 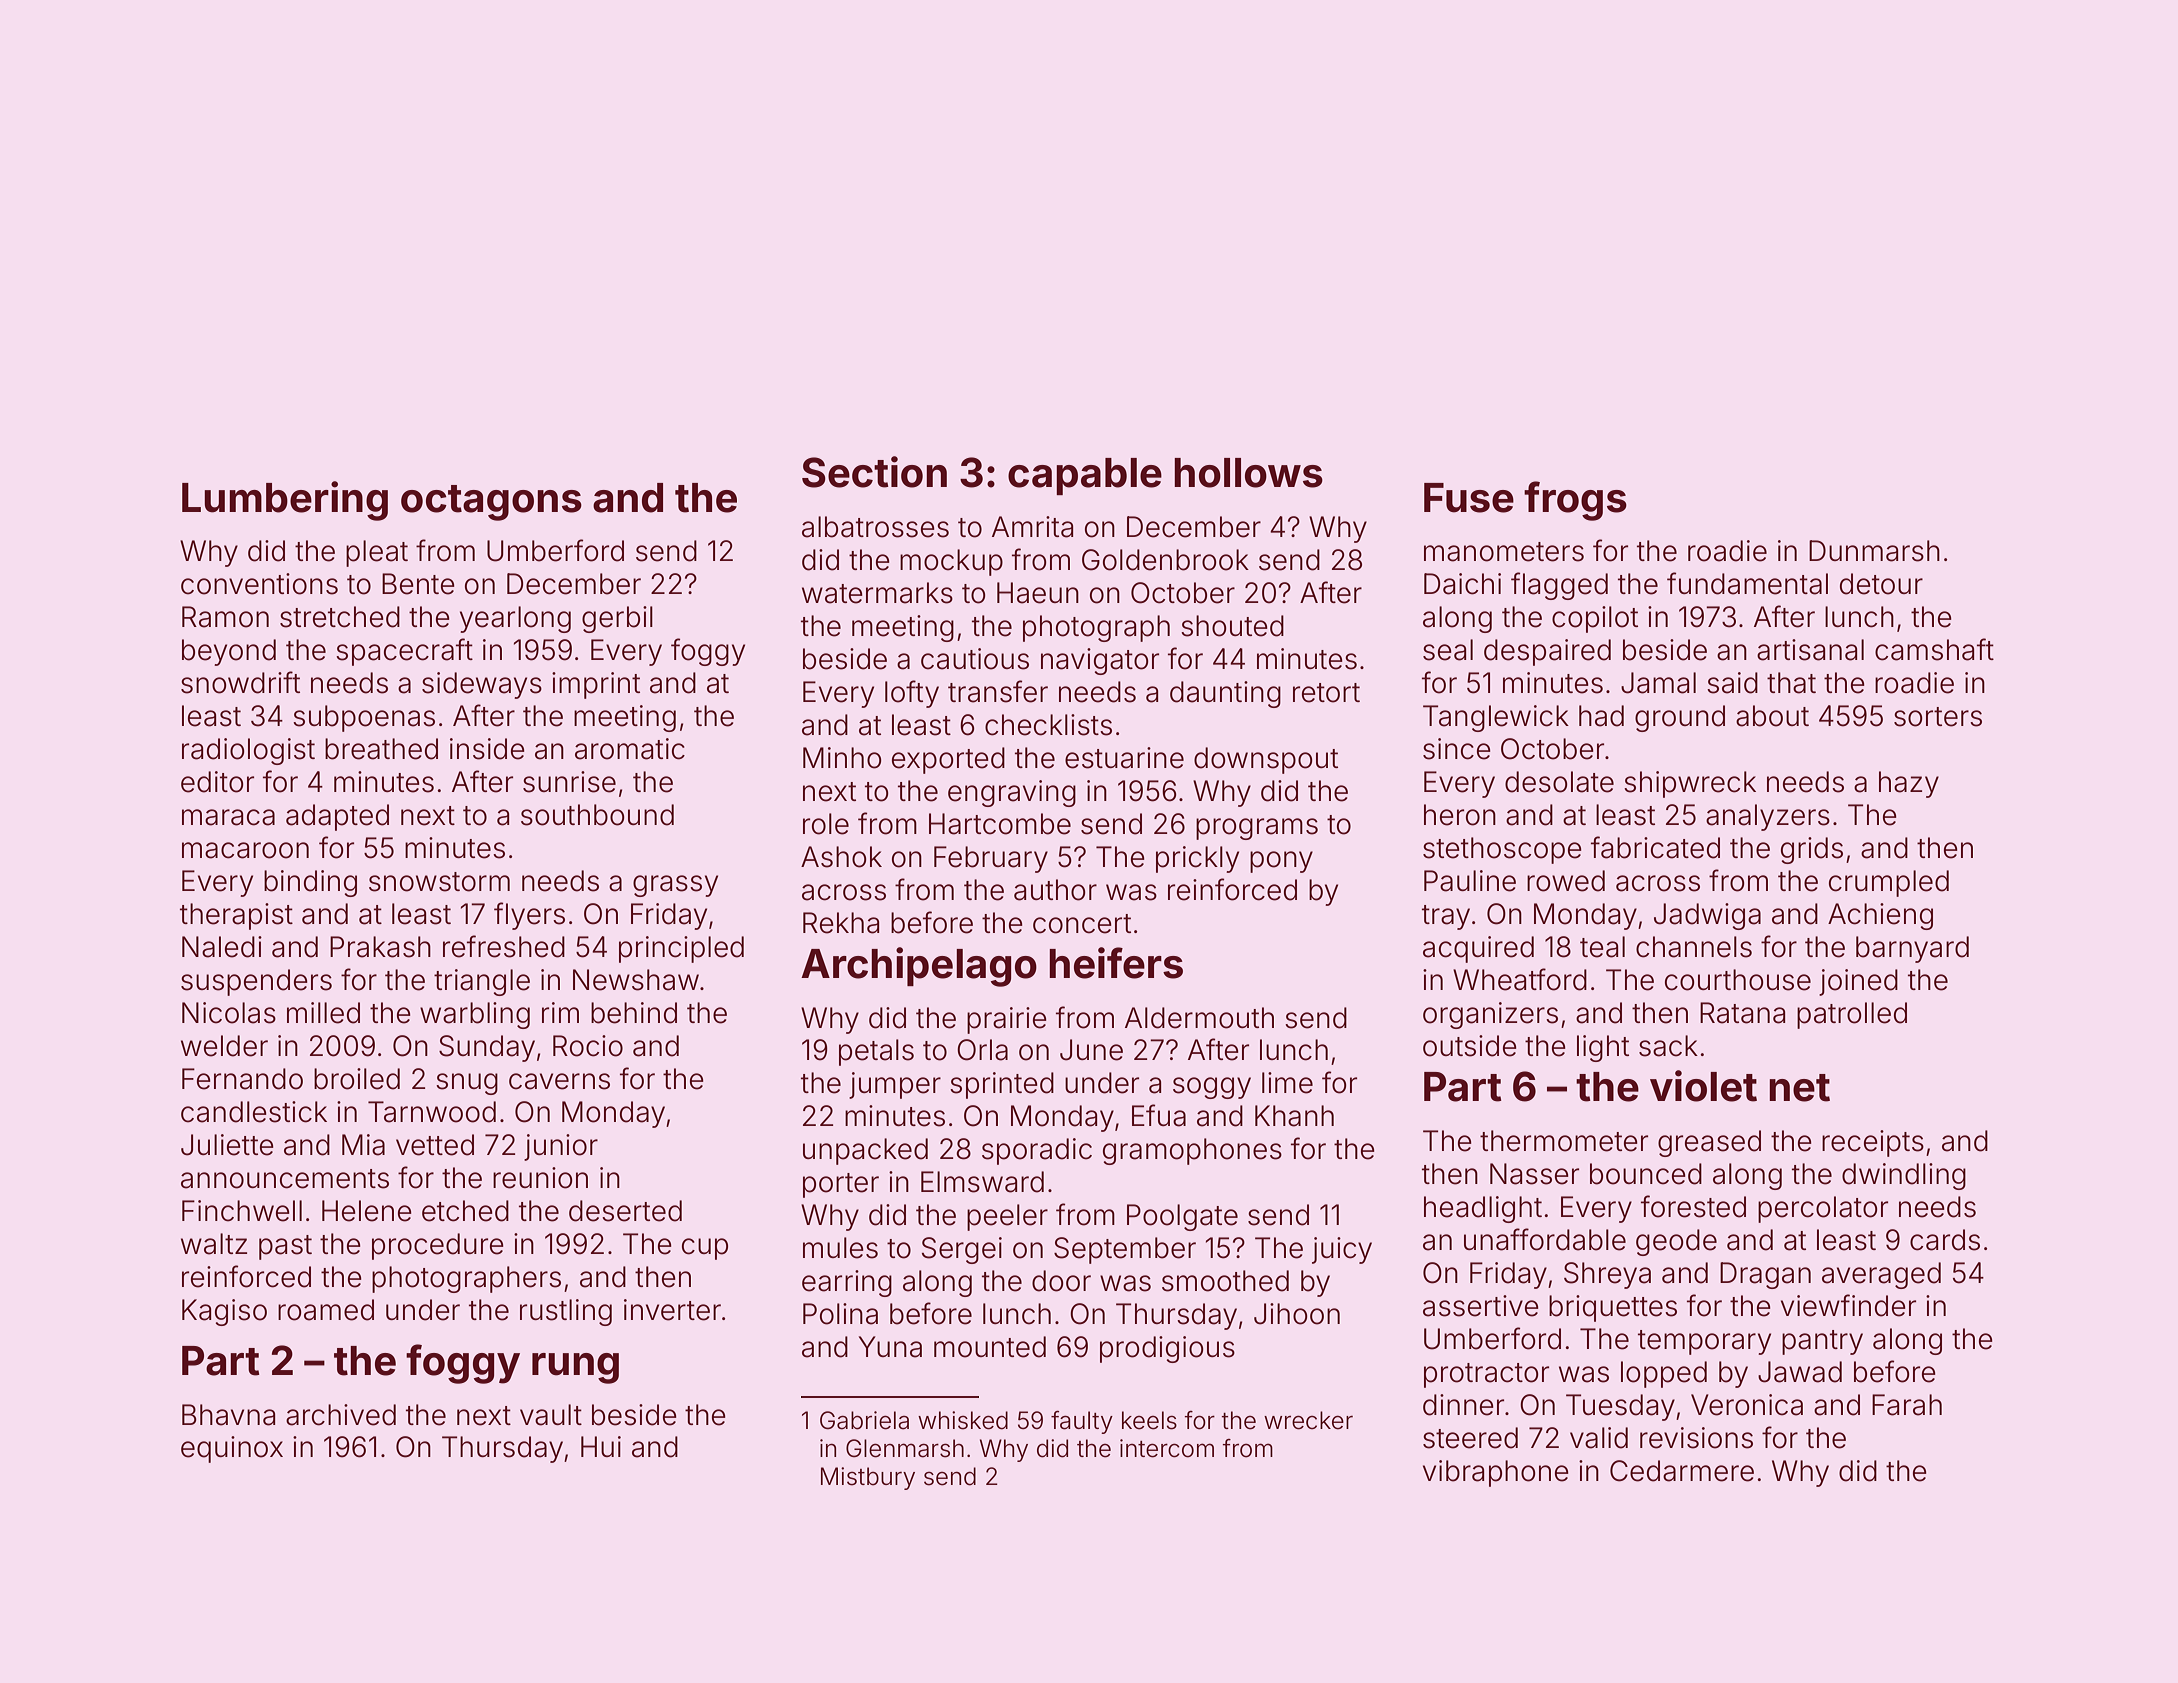 I want to click on Cedarmere, so click(x=1682, y=1471).
